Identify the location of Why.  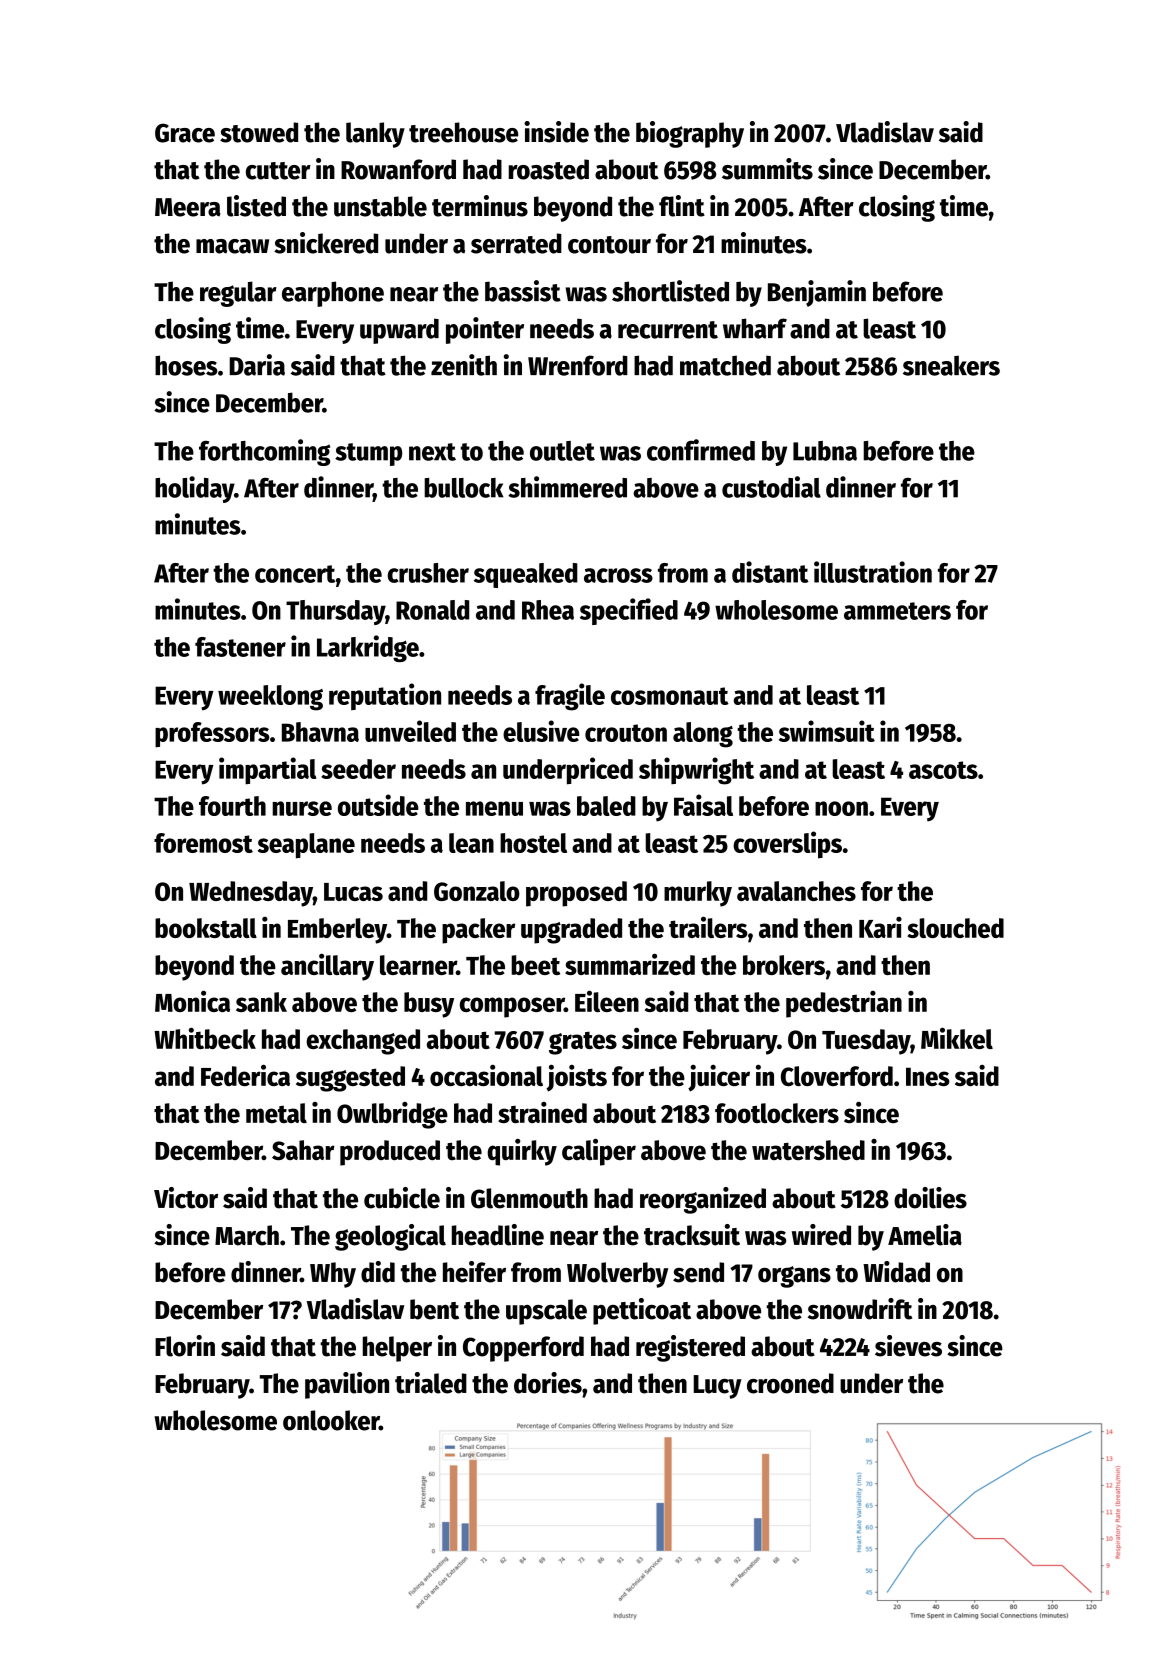
(333, 1275).
